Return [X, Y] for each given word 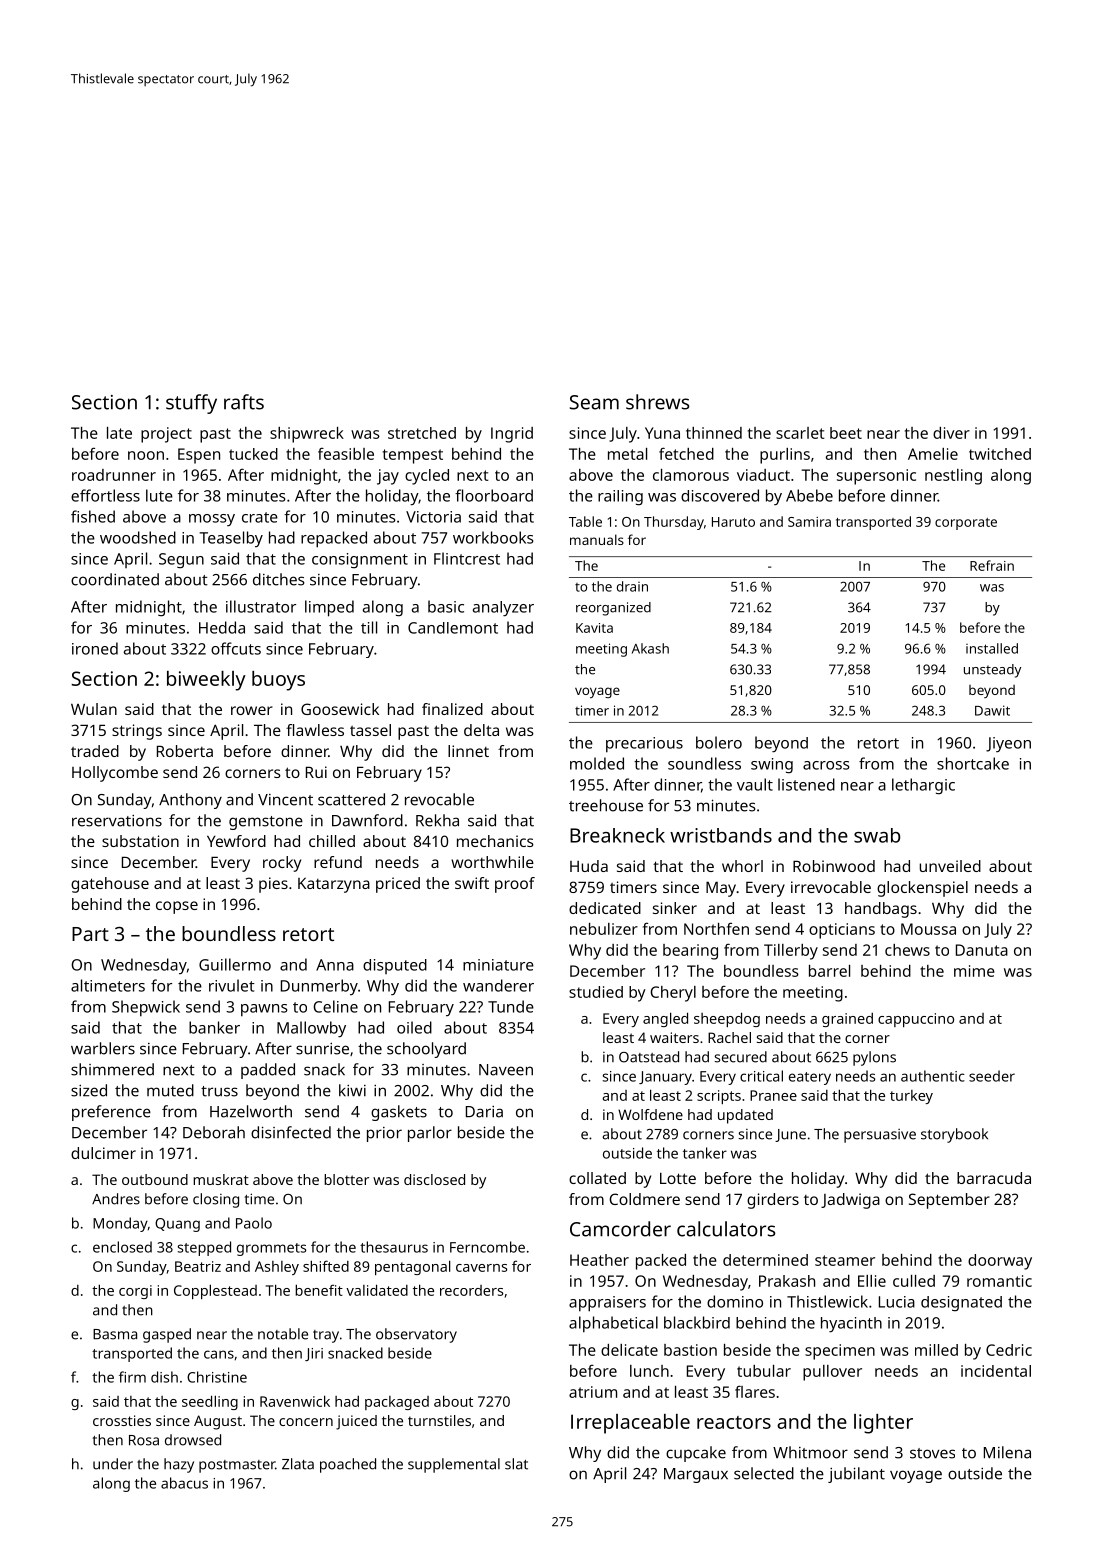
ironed [95, 648]
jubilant [856, 1475]
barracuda [994, 1178]
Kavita [594, 628]
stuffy [191, 404]
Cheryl [673, 994]
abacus [184, 1483]
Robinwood [834, 866]
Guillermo [235, 964]
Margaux [696, 1475]
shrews [658, 402]
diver [951, 433]
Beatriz [198, 1266]
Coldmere [644, 1199]
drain [632, 586]
